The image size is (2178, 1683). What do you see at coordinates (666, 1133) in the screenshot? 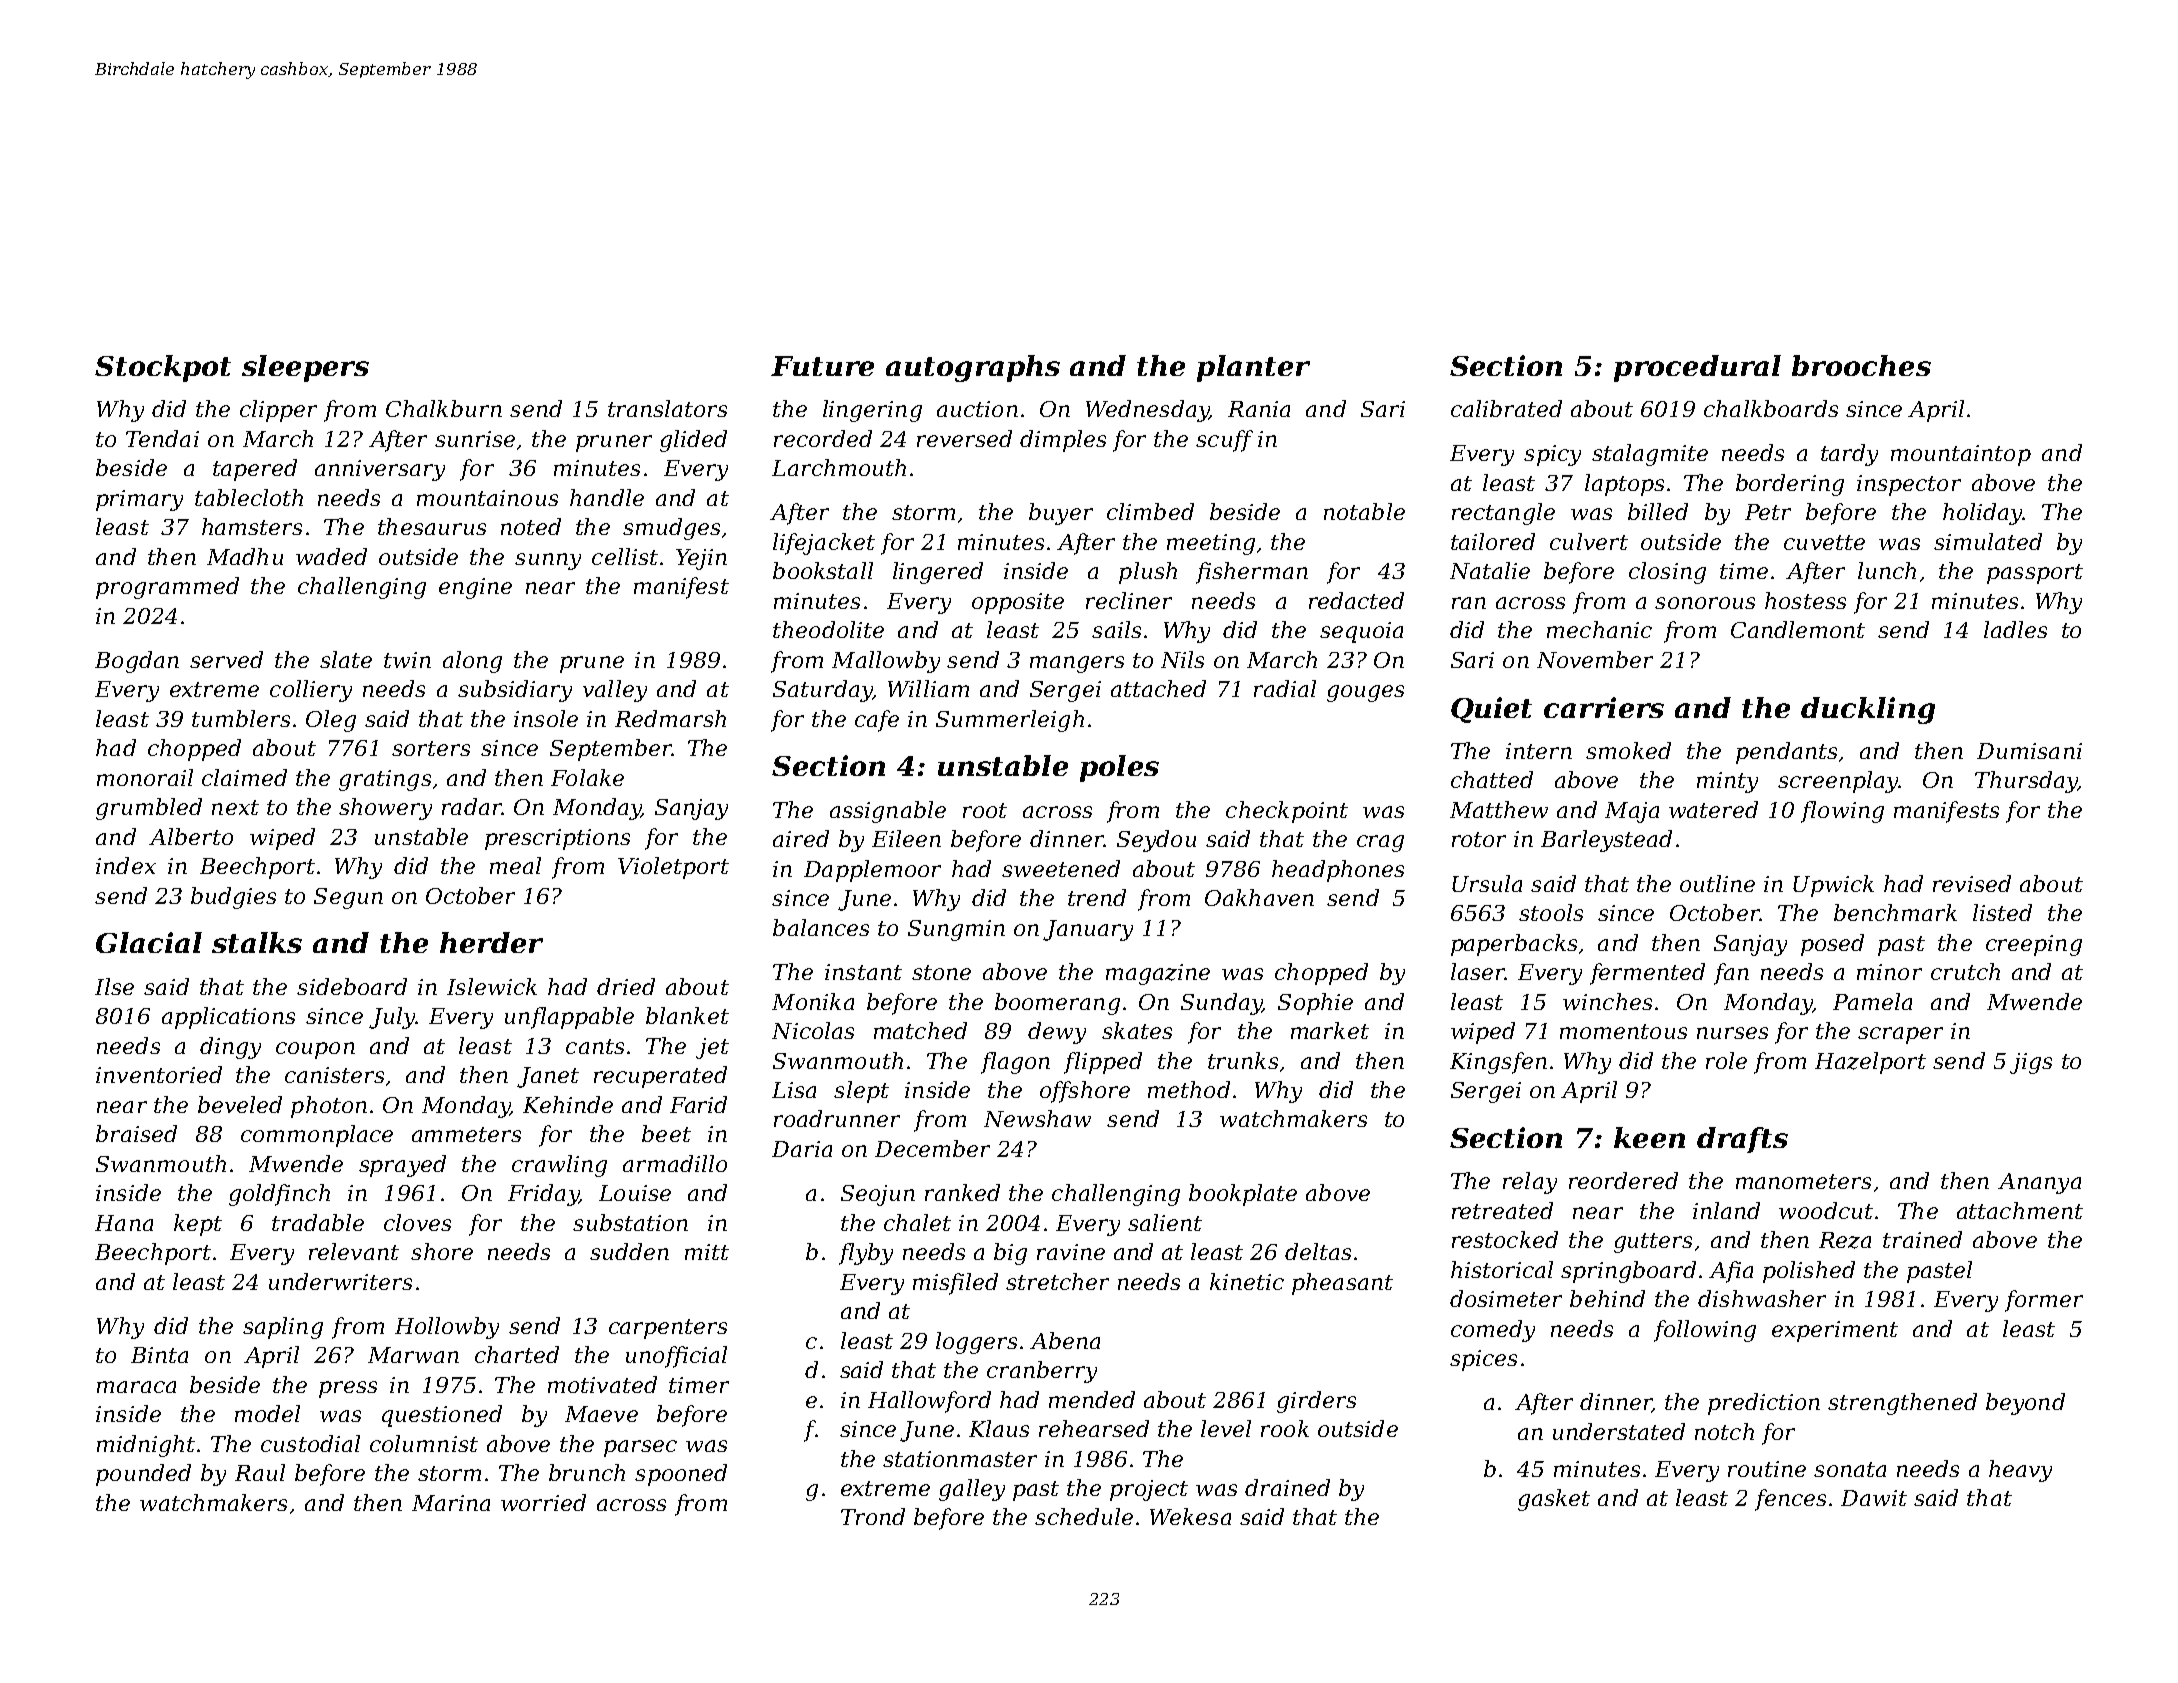
I see `beet` at bounding box center [666, 1133].
